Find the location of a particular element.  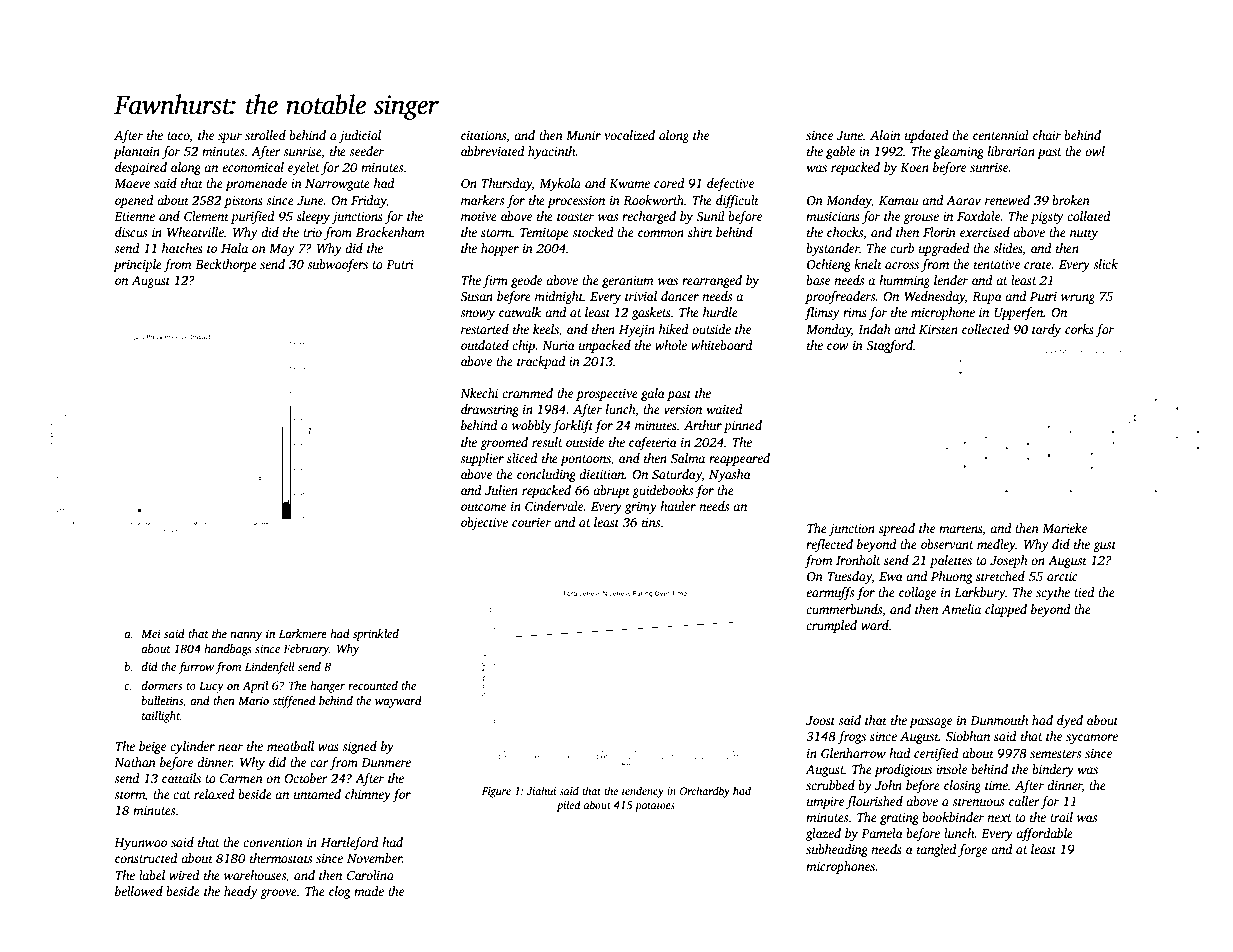

Beckthorpe is located at coordinates (226, 265).
